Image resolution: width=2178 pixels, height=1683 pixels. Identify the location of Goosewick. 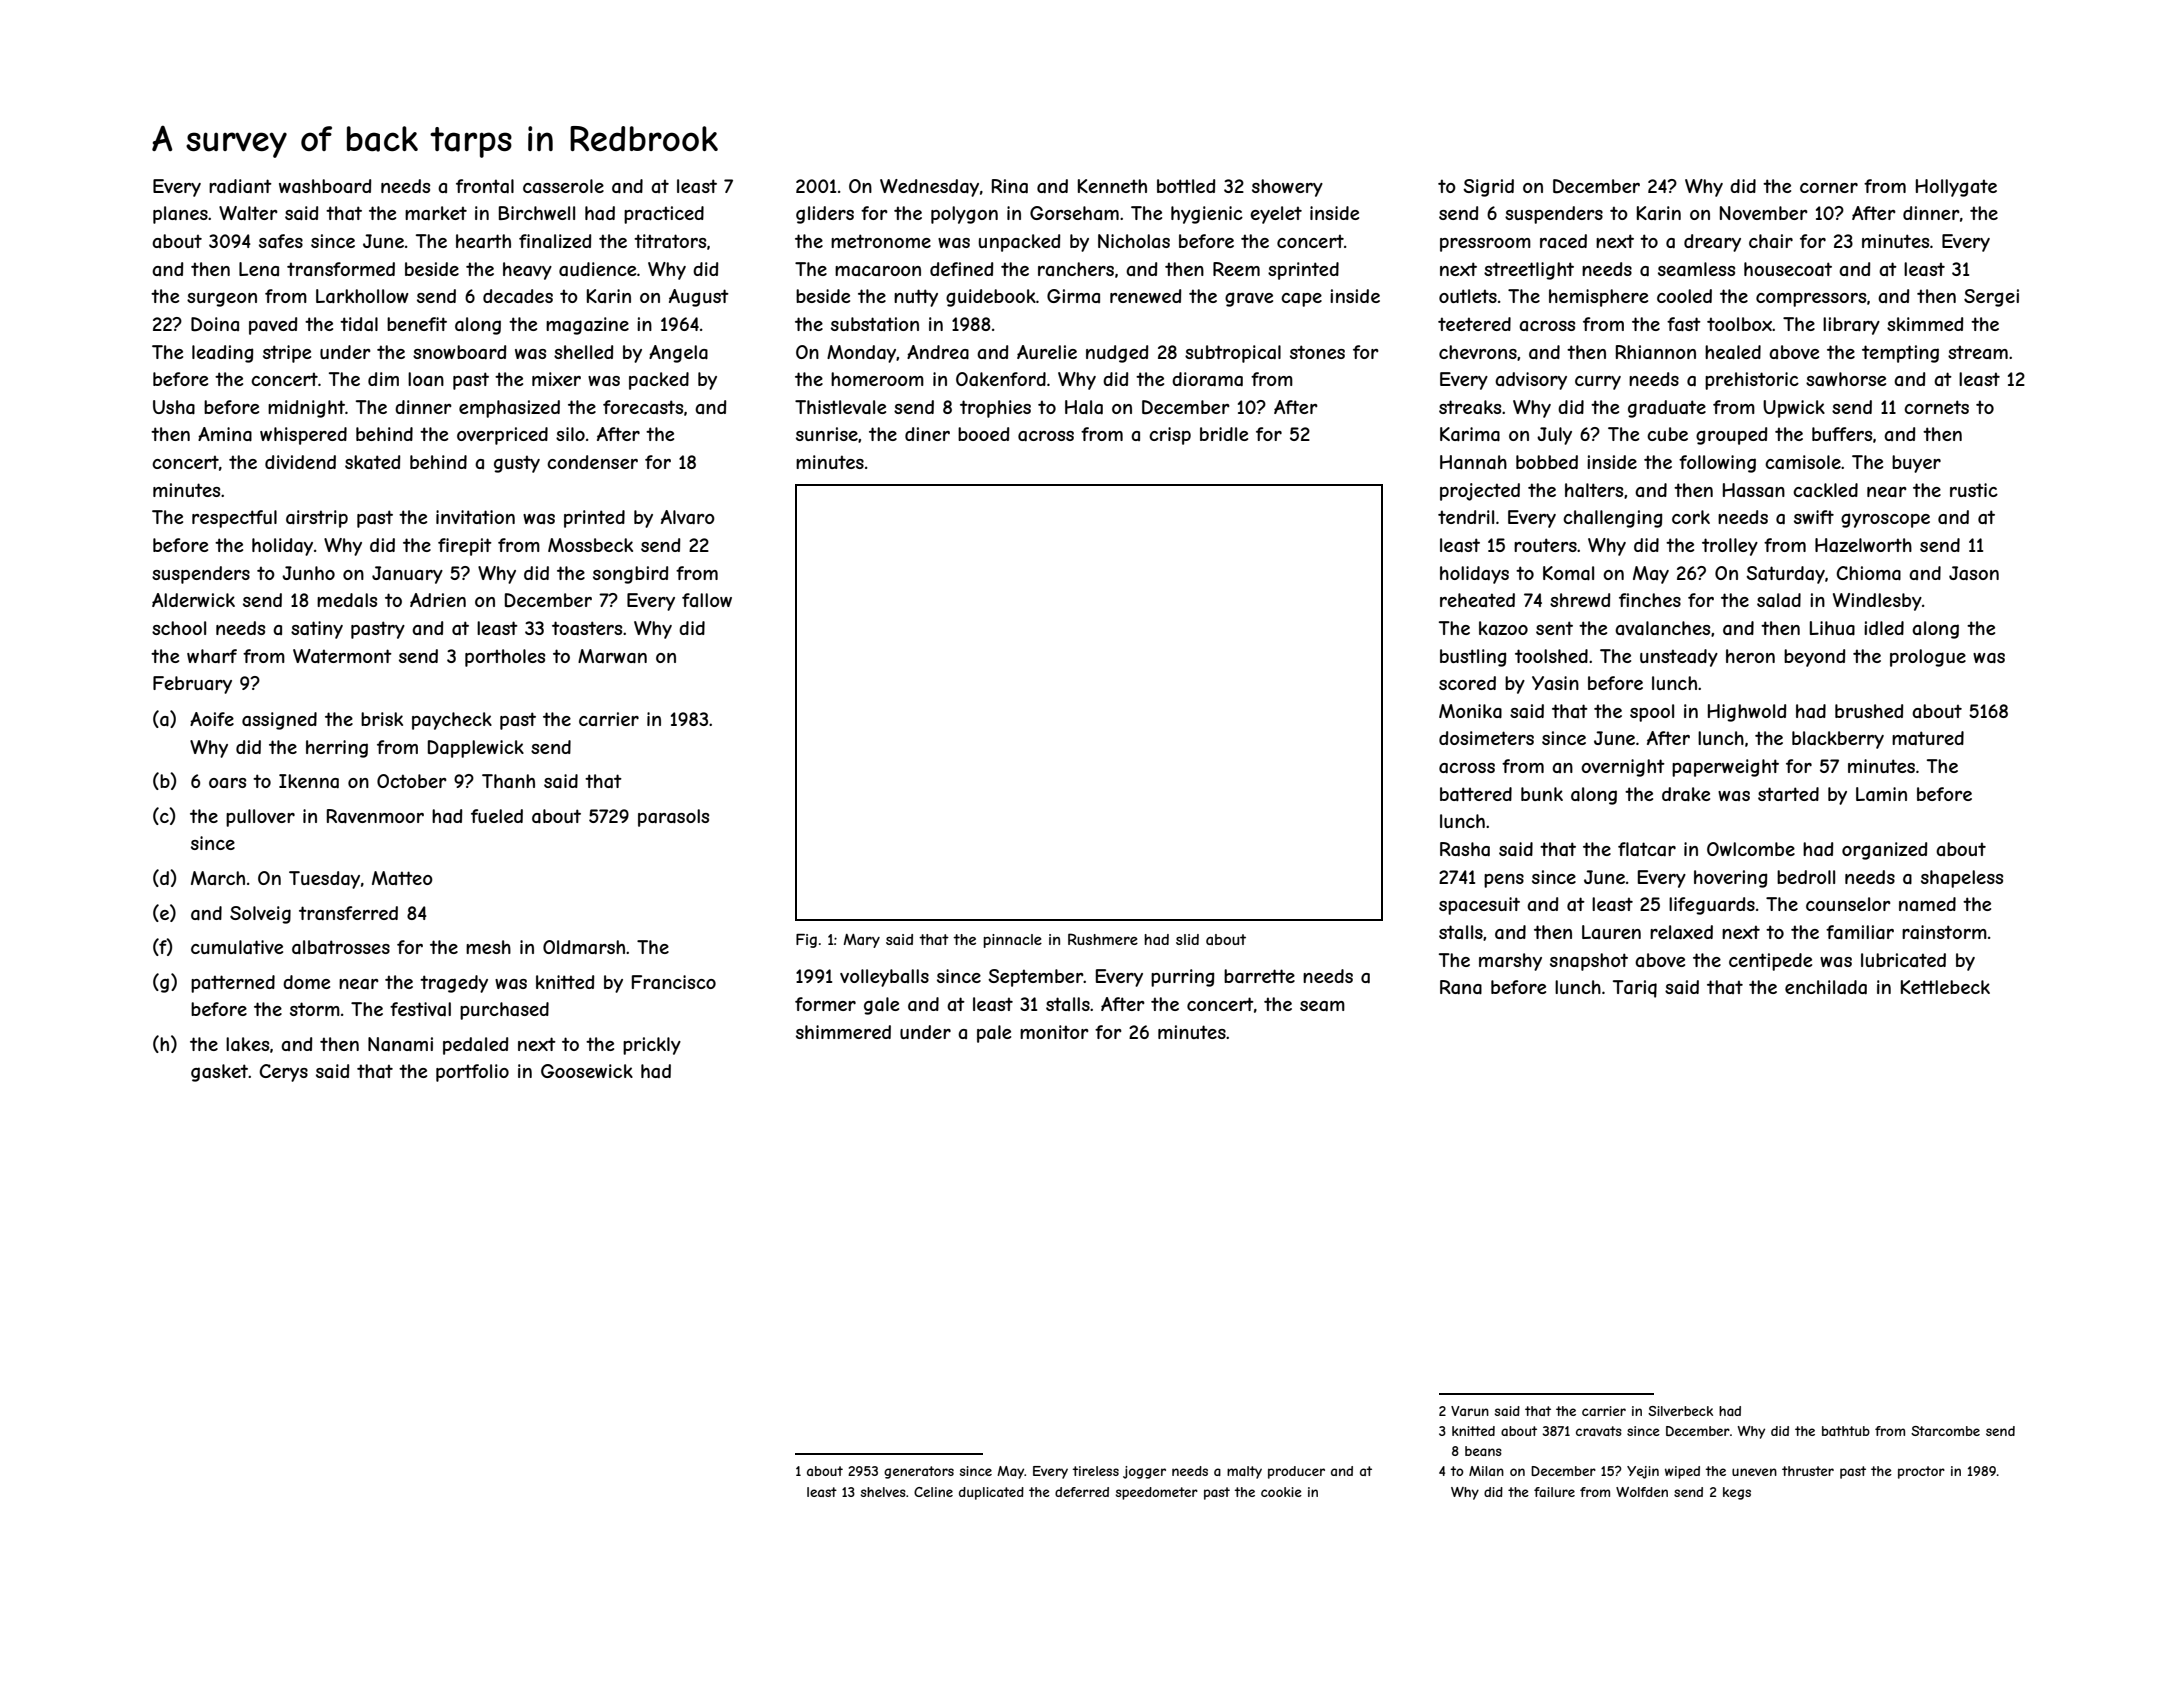
(587, 1071).
